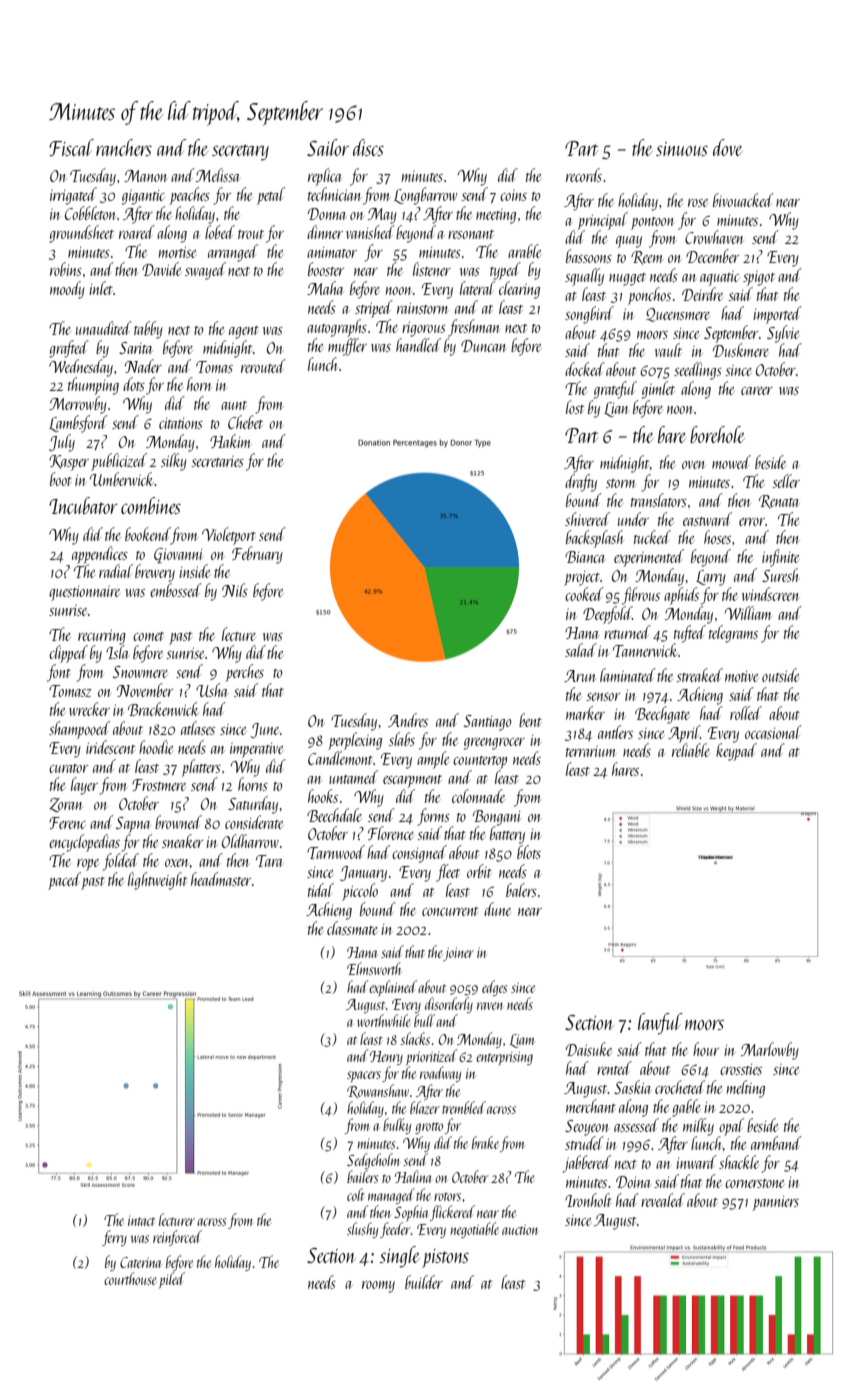 This image has width=849, height=1400. Describe the element at coordinates (368, 147) in the image. I see `discs` at that location.
